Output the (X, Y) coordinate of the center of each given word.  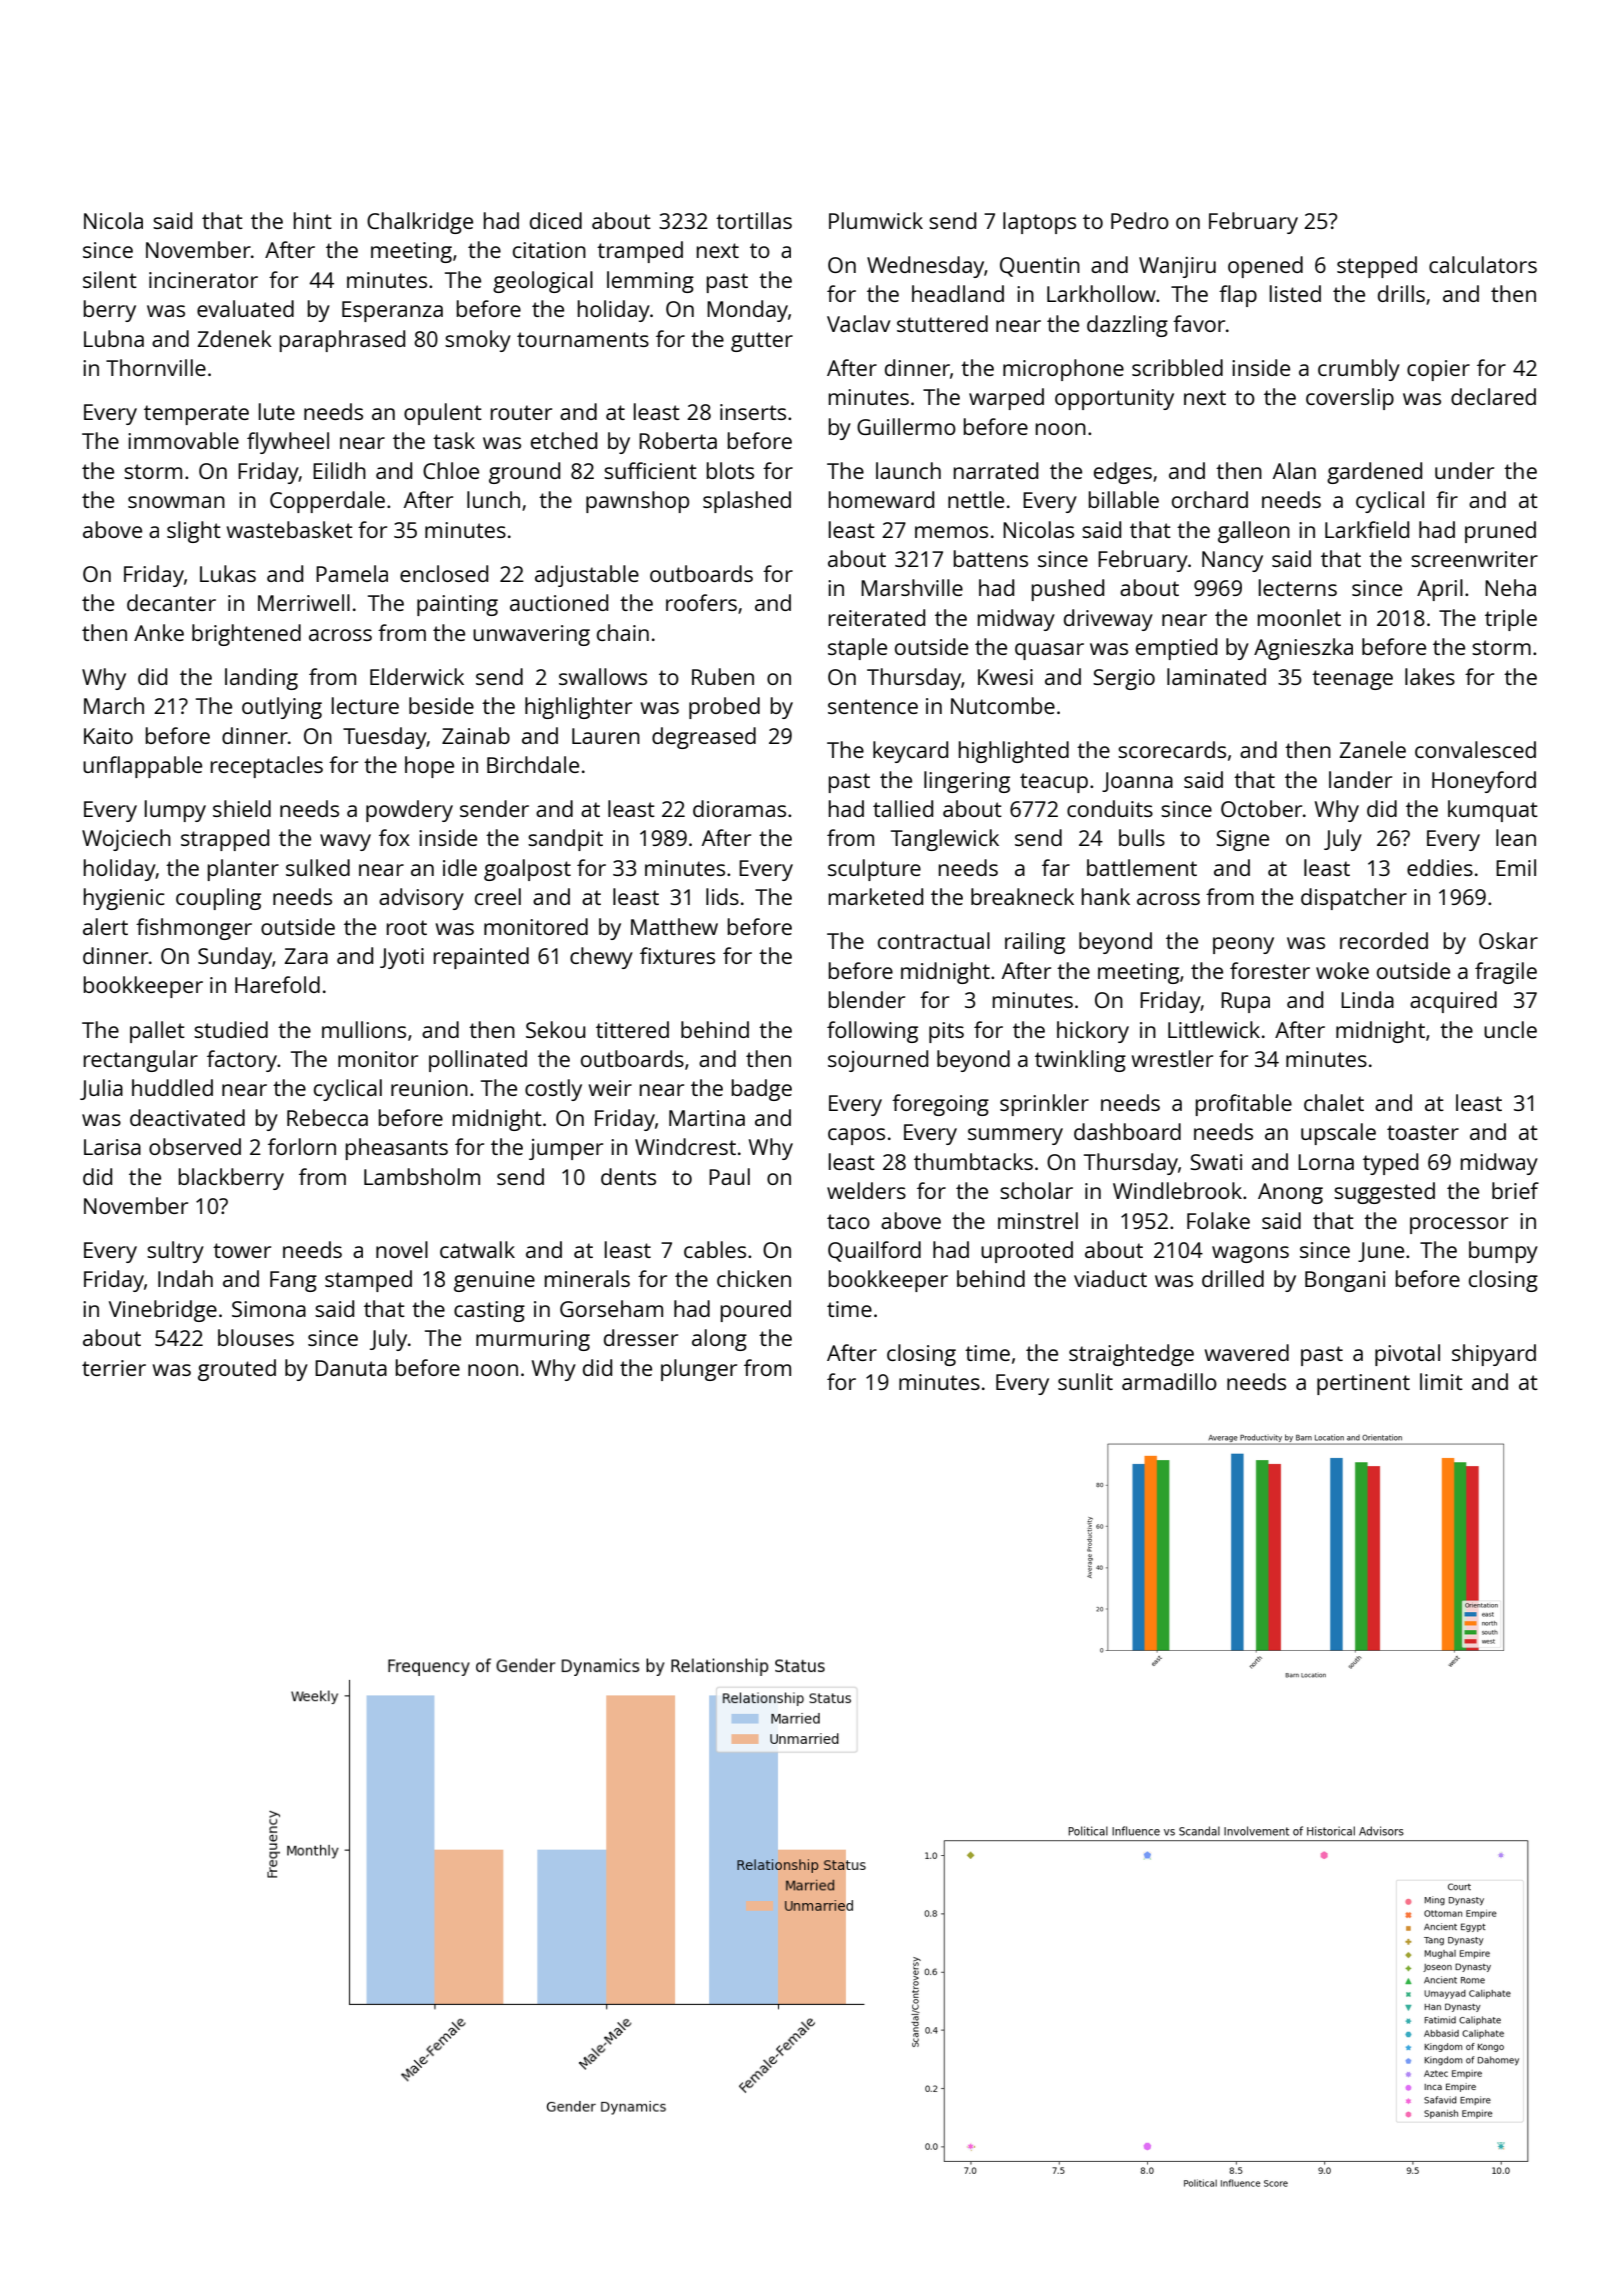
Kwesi (1005, 677)
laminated (1216, 676)
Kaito (108, 736)
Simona (269, 1309)
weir (610, 1088)
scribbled (1177, 367)
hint (313, 220)
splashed (747, 502)
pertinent (1363, 1384)
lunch (493, 499)
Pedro (1140, 220)
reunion (429, 1088)
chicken (754, 1278)
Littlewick (1214, 1029)
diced (556, 220)
